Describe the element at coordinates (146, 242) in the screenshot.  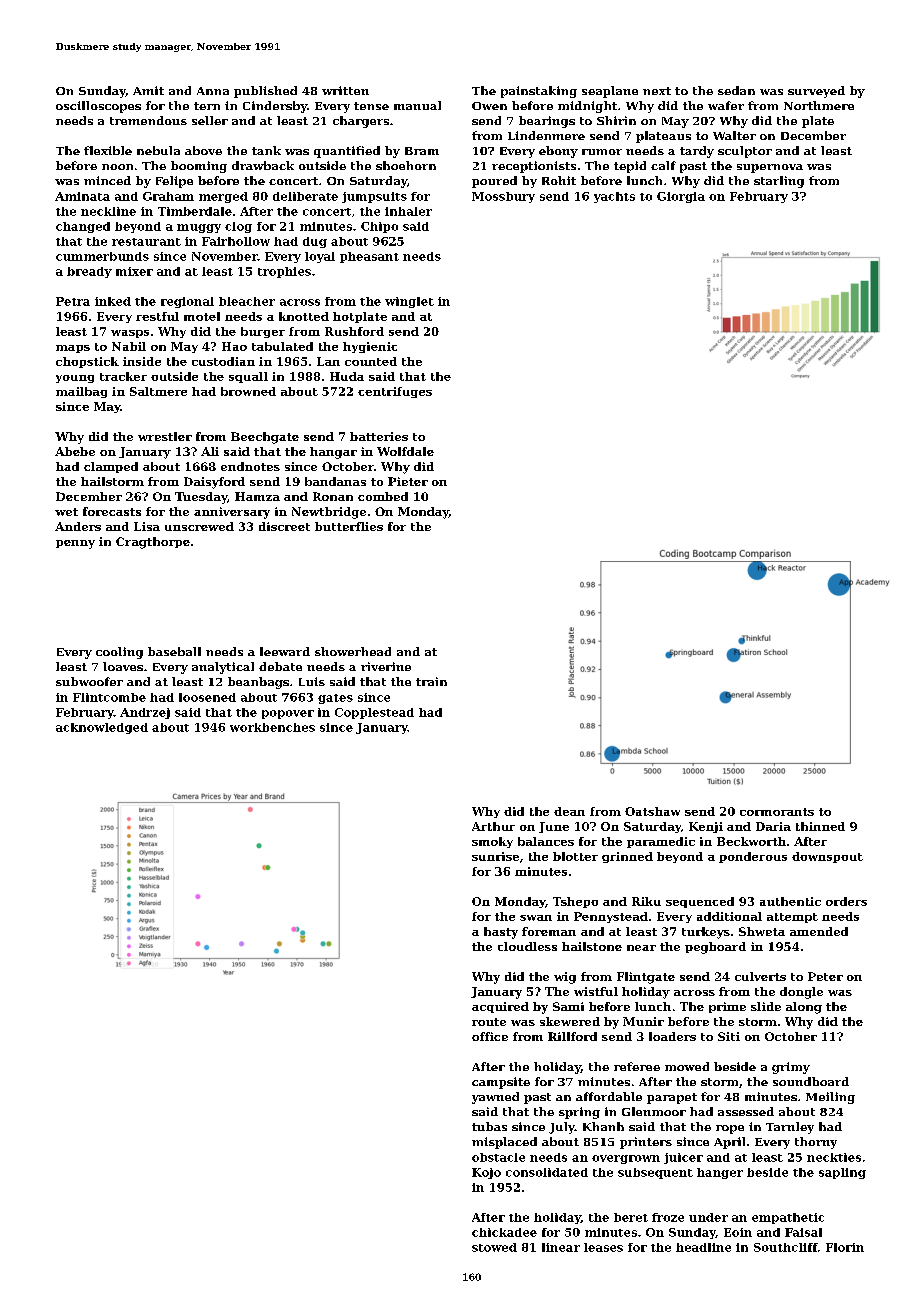
I see `restaurant` at that location.
